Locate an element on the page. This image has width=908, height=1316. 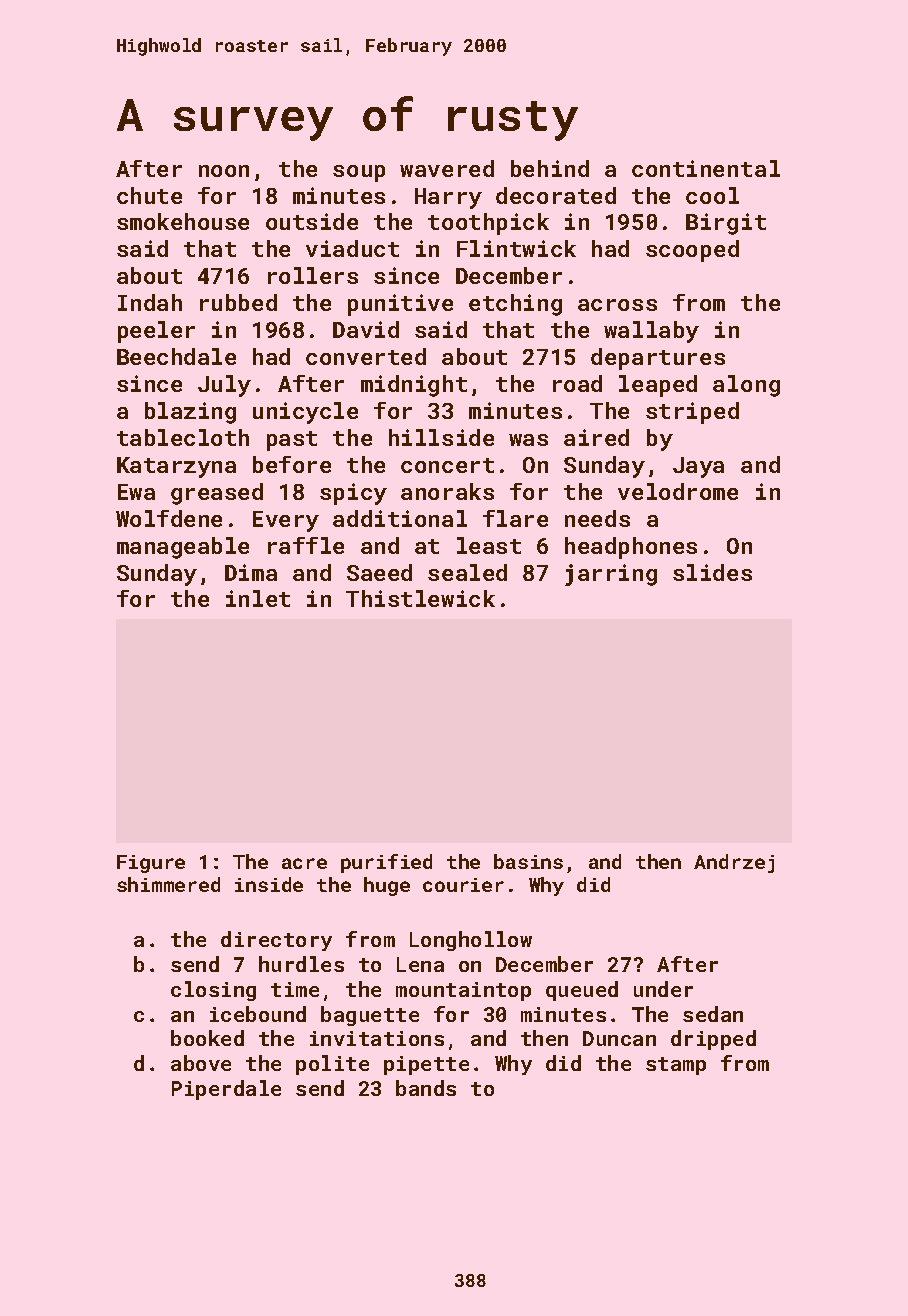
headphones is located at coordinates (631, 548).
